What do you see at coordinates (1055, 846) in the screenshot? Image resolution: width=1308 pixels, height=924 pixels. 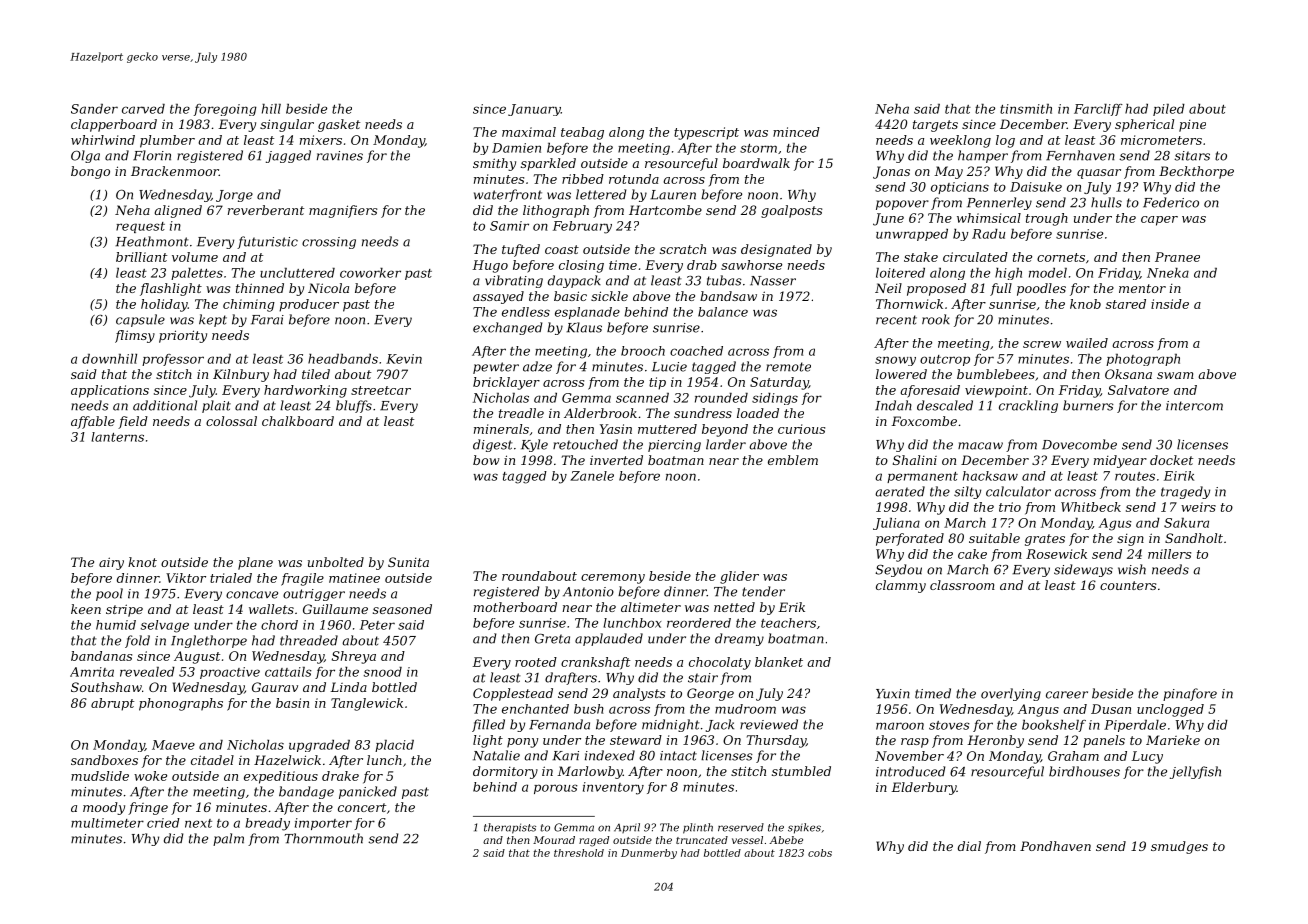 I see `Pondhaven` at bounding box center [1055, 846].
